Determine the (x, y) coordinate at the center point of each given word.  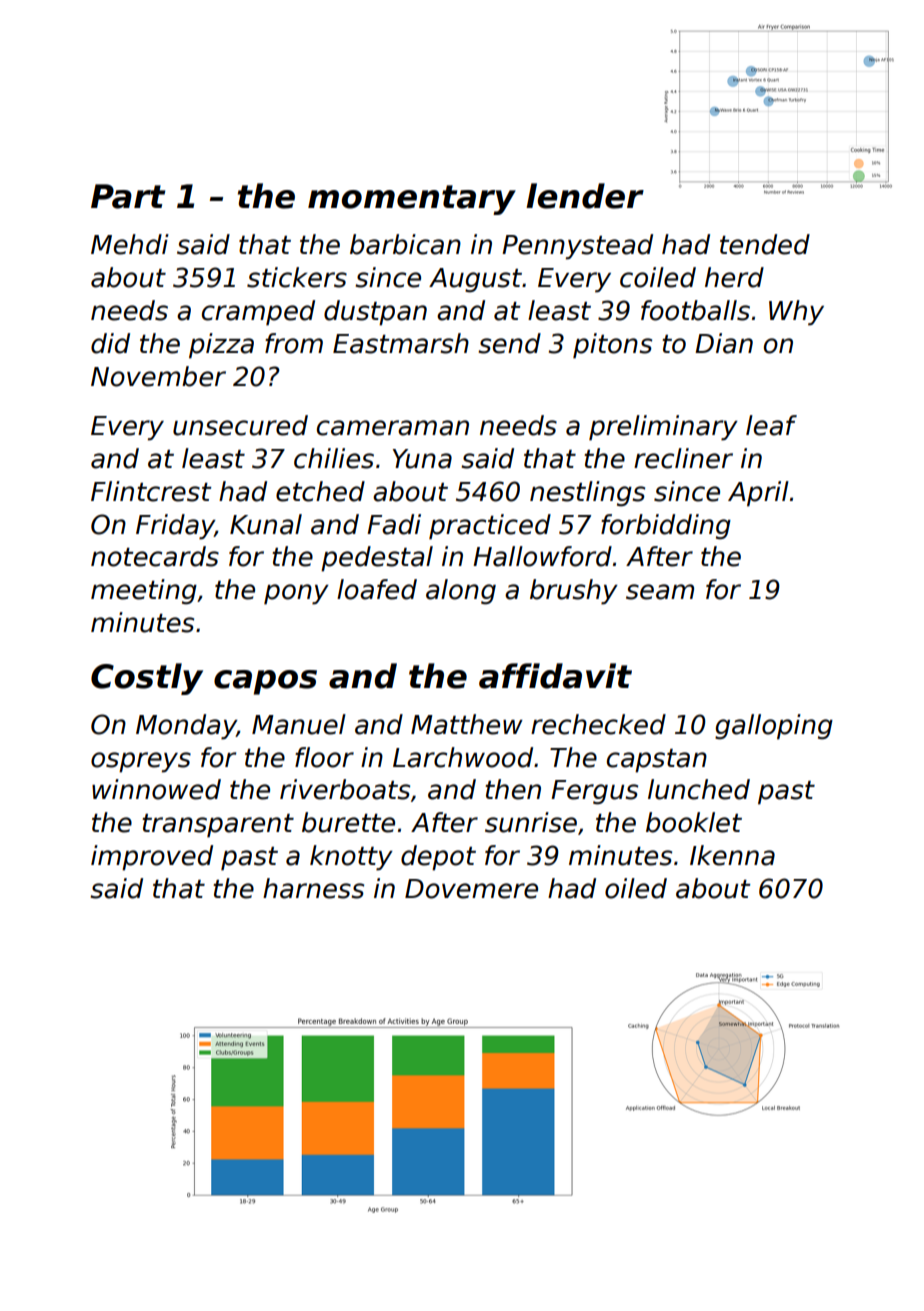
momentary (412, 200)
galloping (774, 727)
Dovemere (471, 889)
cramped (258, 313)
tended (765, 244)
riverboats (345, 789)
